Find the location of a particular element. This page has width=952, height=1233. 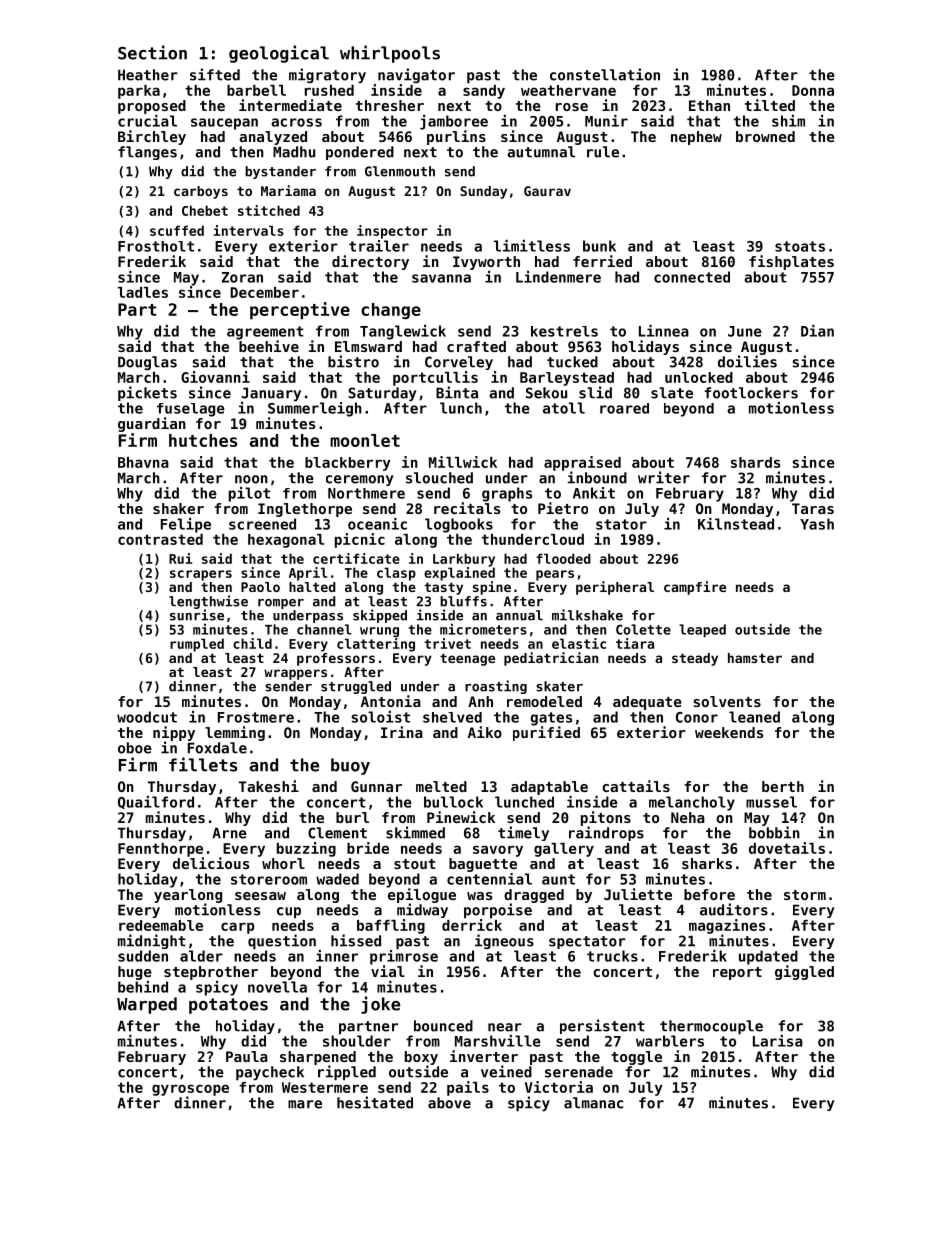

Section is located at coordinates (152, 52).
